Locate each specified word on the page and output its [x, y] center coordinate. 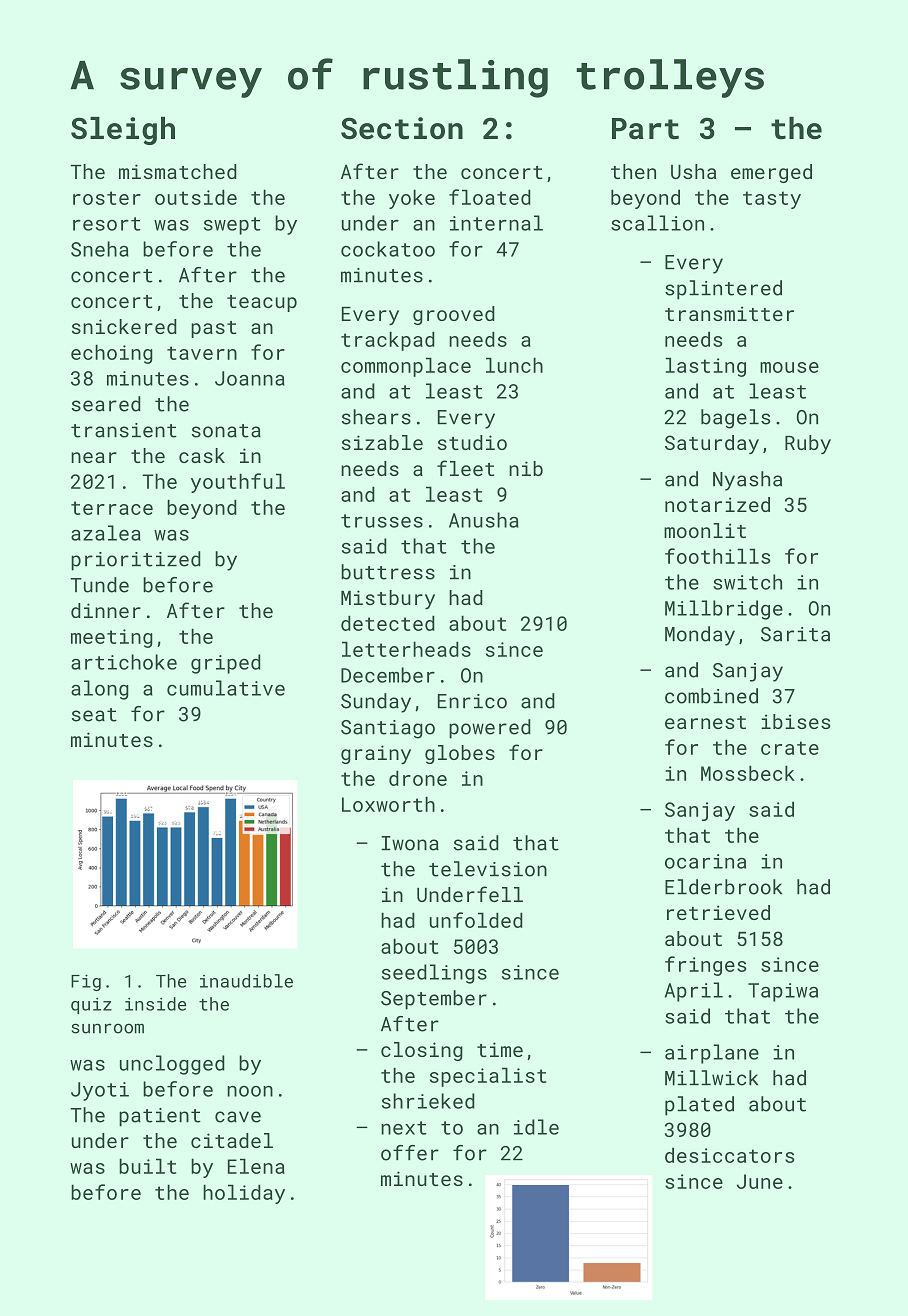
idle [536, 1127]
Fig [86, 982]
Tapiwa [783, 992]
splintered [723, 290]
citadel [232, 1140]
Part [645, 129]
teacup [262, 303]
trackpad [388, 341]
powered [490, 729]
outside [196, 197]
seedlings [434, 974]
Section [402, 128]
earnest [705, 722]
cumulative [226, 688]
